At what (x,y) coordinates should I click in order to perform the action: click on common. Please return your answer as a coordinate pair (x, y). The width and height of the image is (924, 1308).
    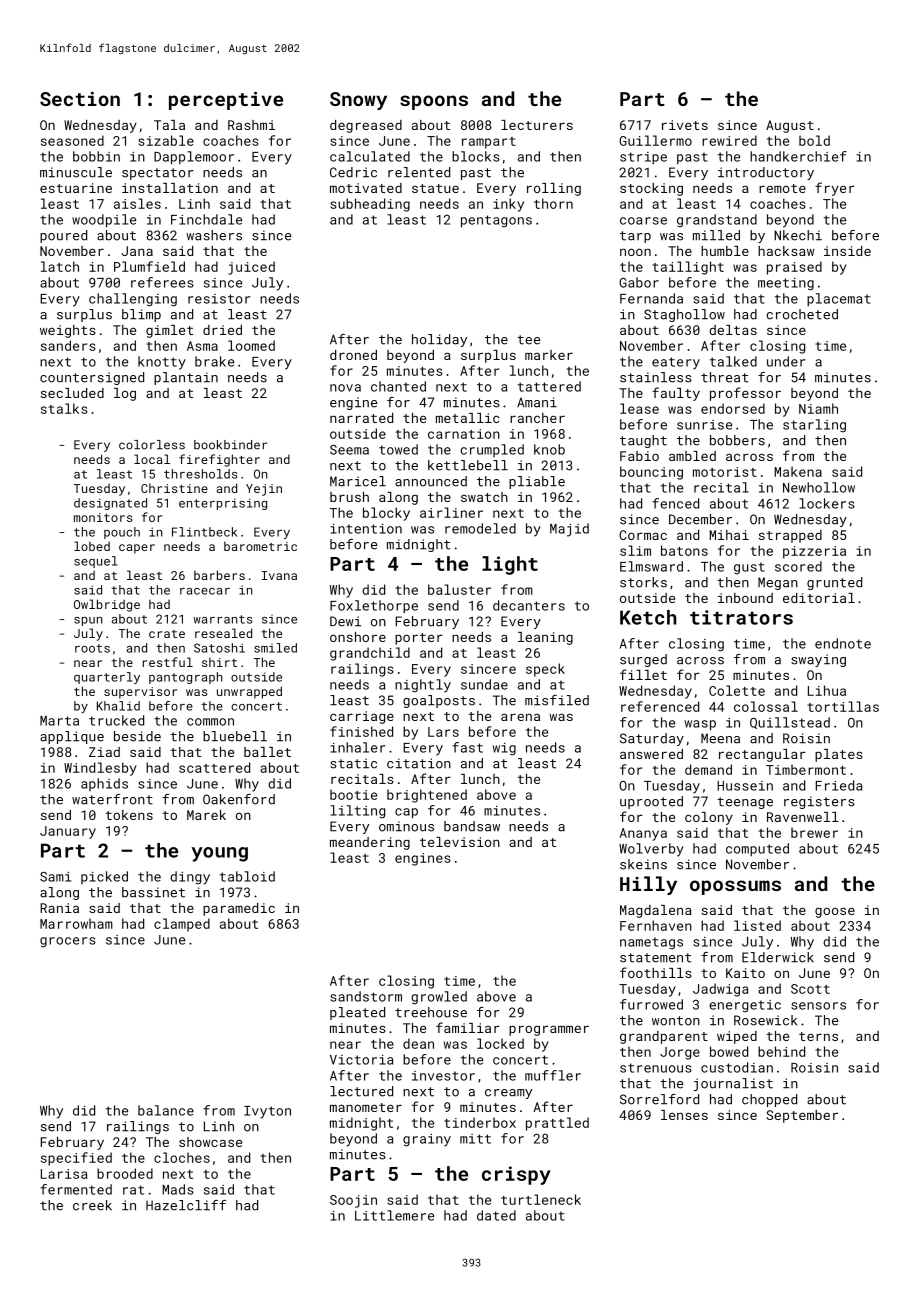
    Looking at the image, I should click on (210, 722).
